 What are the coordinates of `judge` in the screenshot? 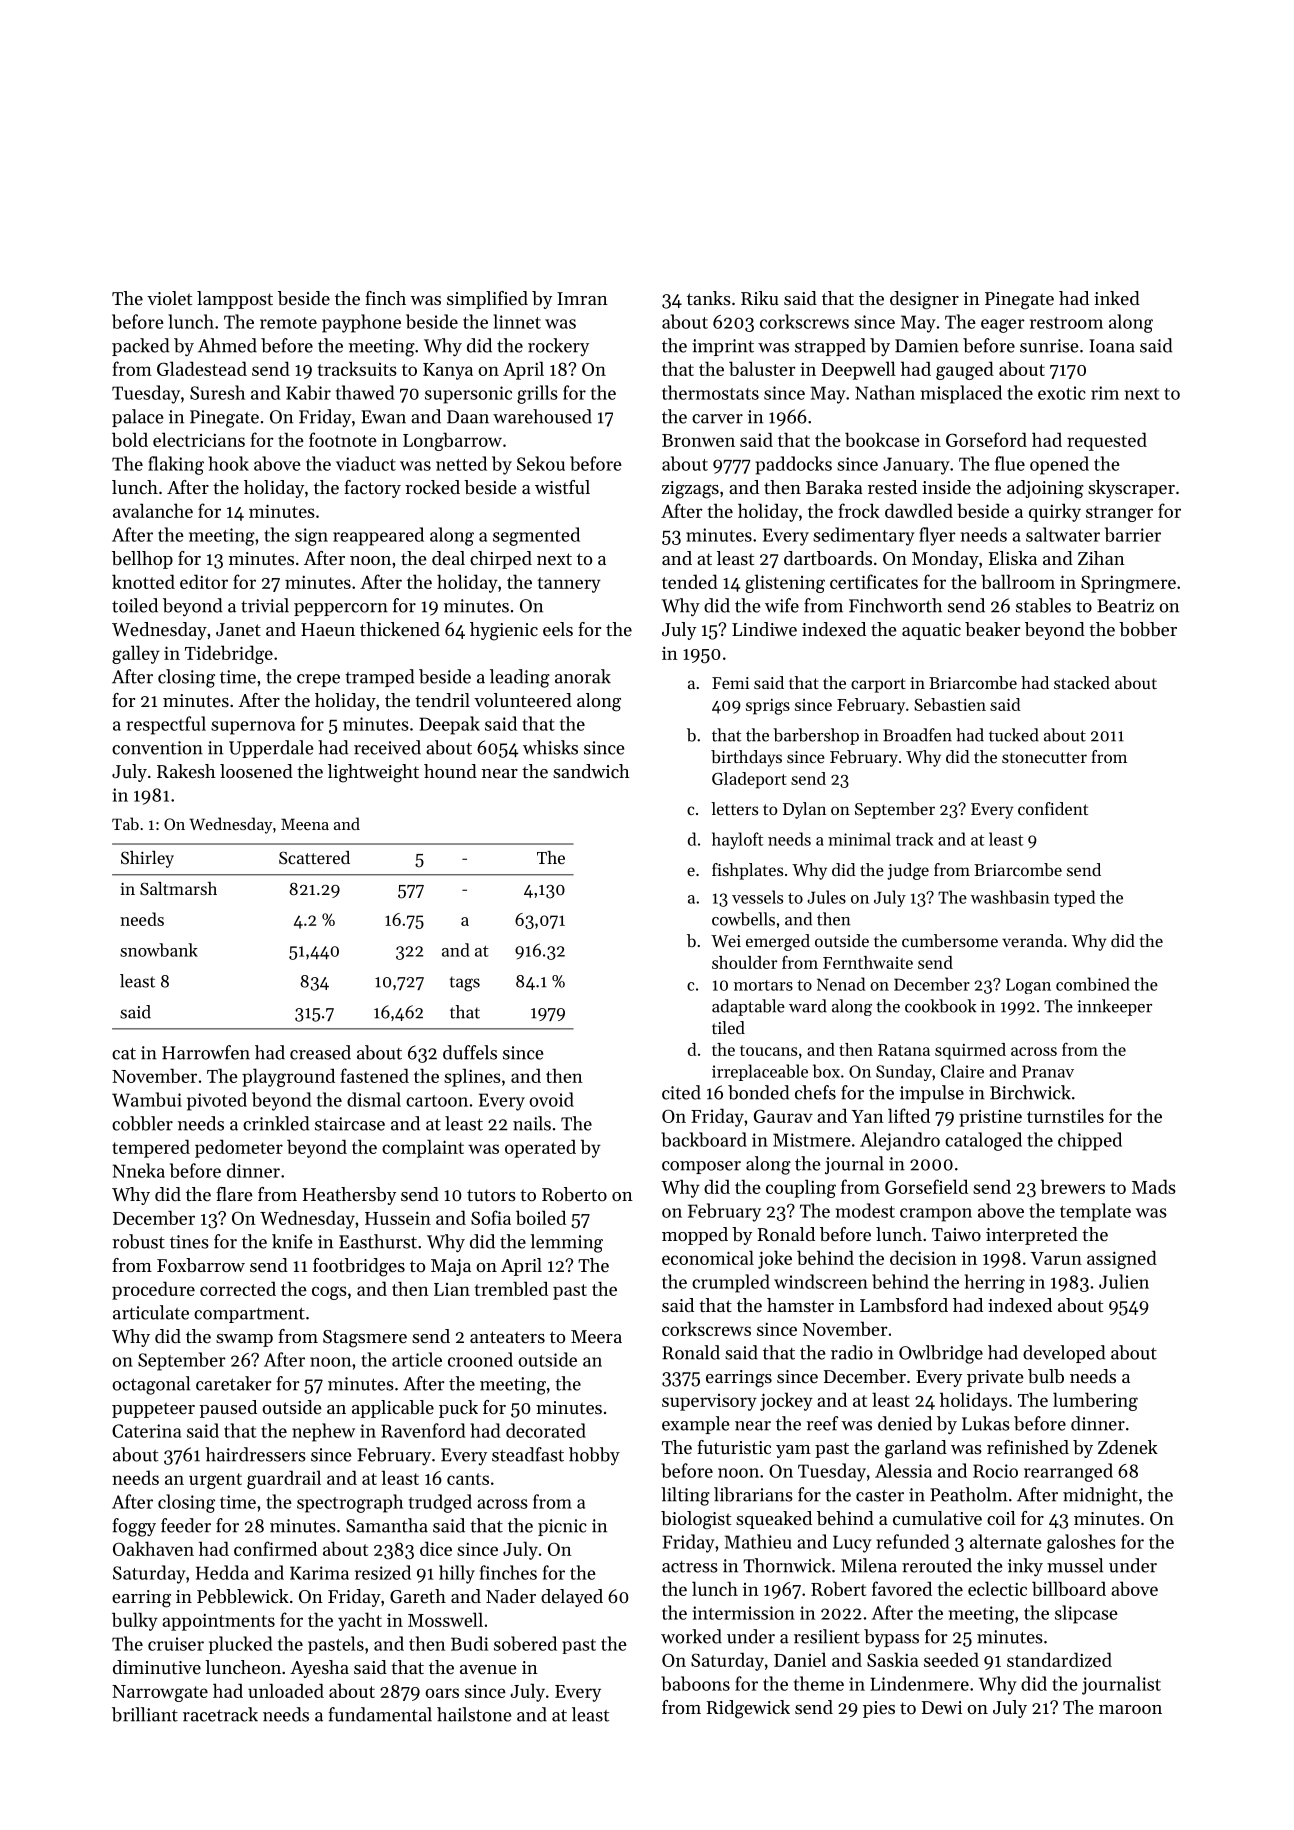 It's located at (908, 871).
